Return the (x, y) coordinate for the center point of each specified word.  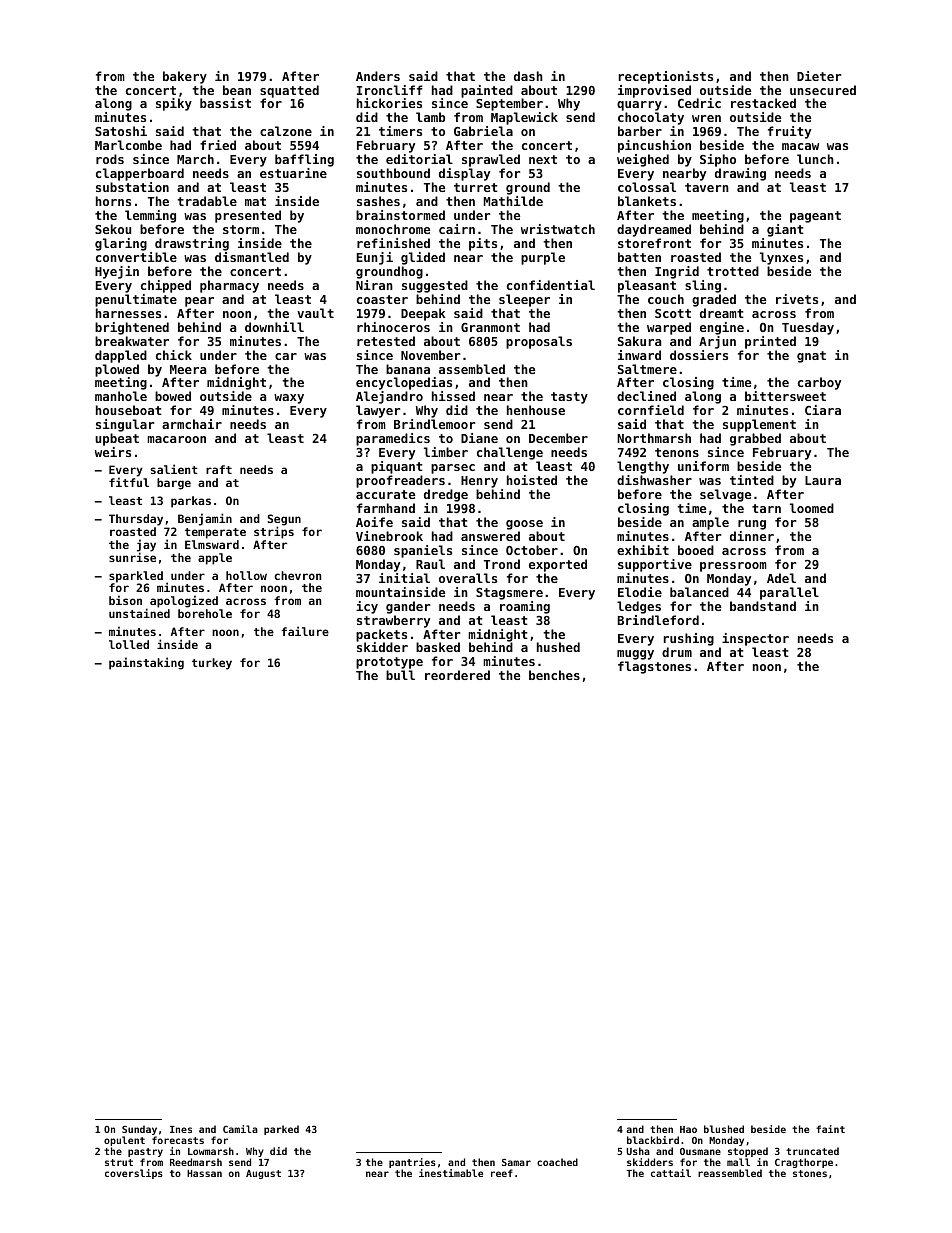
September (509, 104)
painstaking (146, 663)
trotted (733, 271)
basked (438, 647)
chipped (166, 286)
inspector (755, 639)
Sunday (139, 1130)
